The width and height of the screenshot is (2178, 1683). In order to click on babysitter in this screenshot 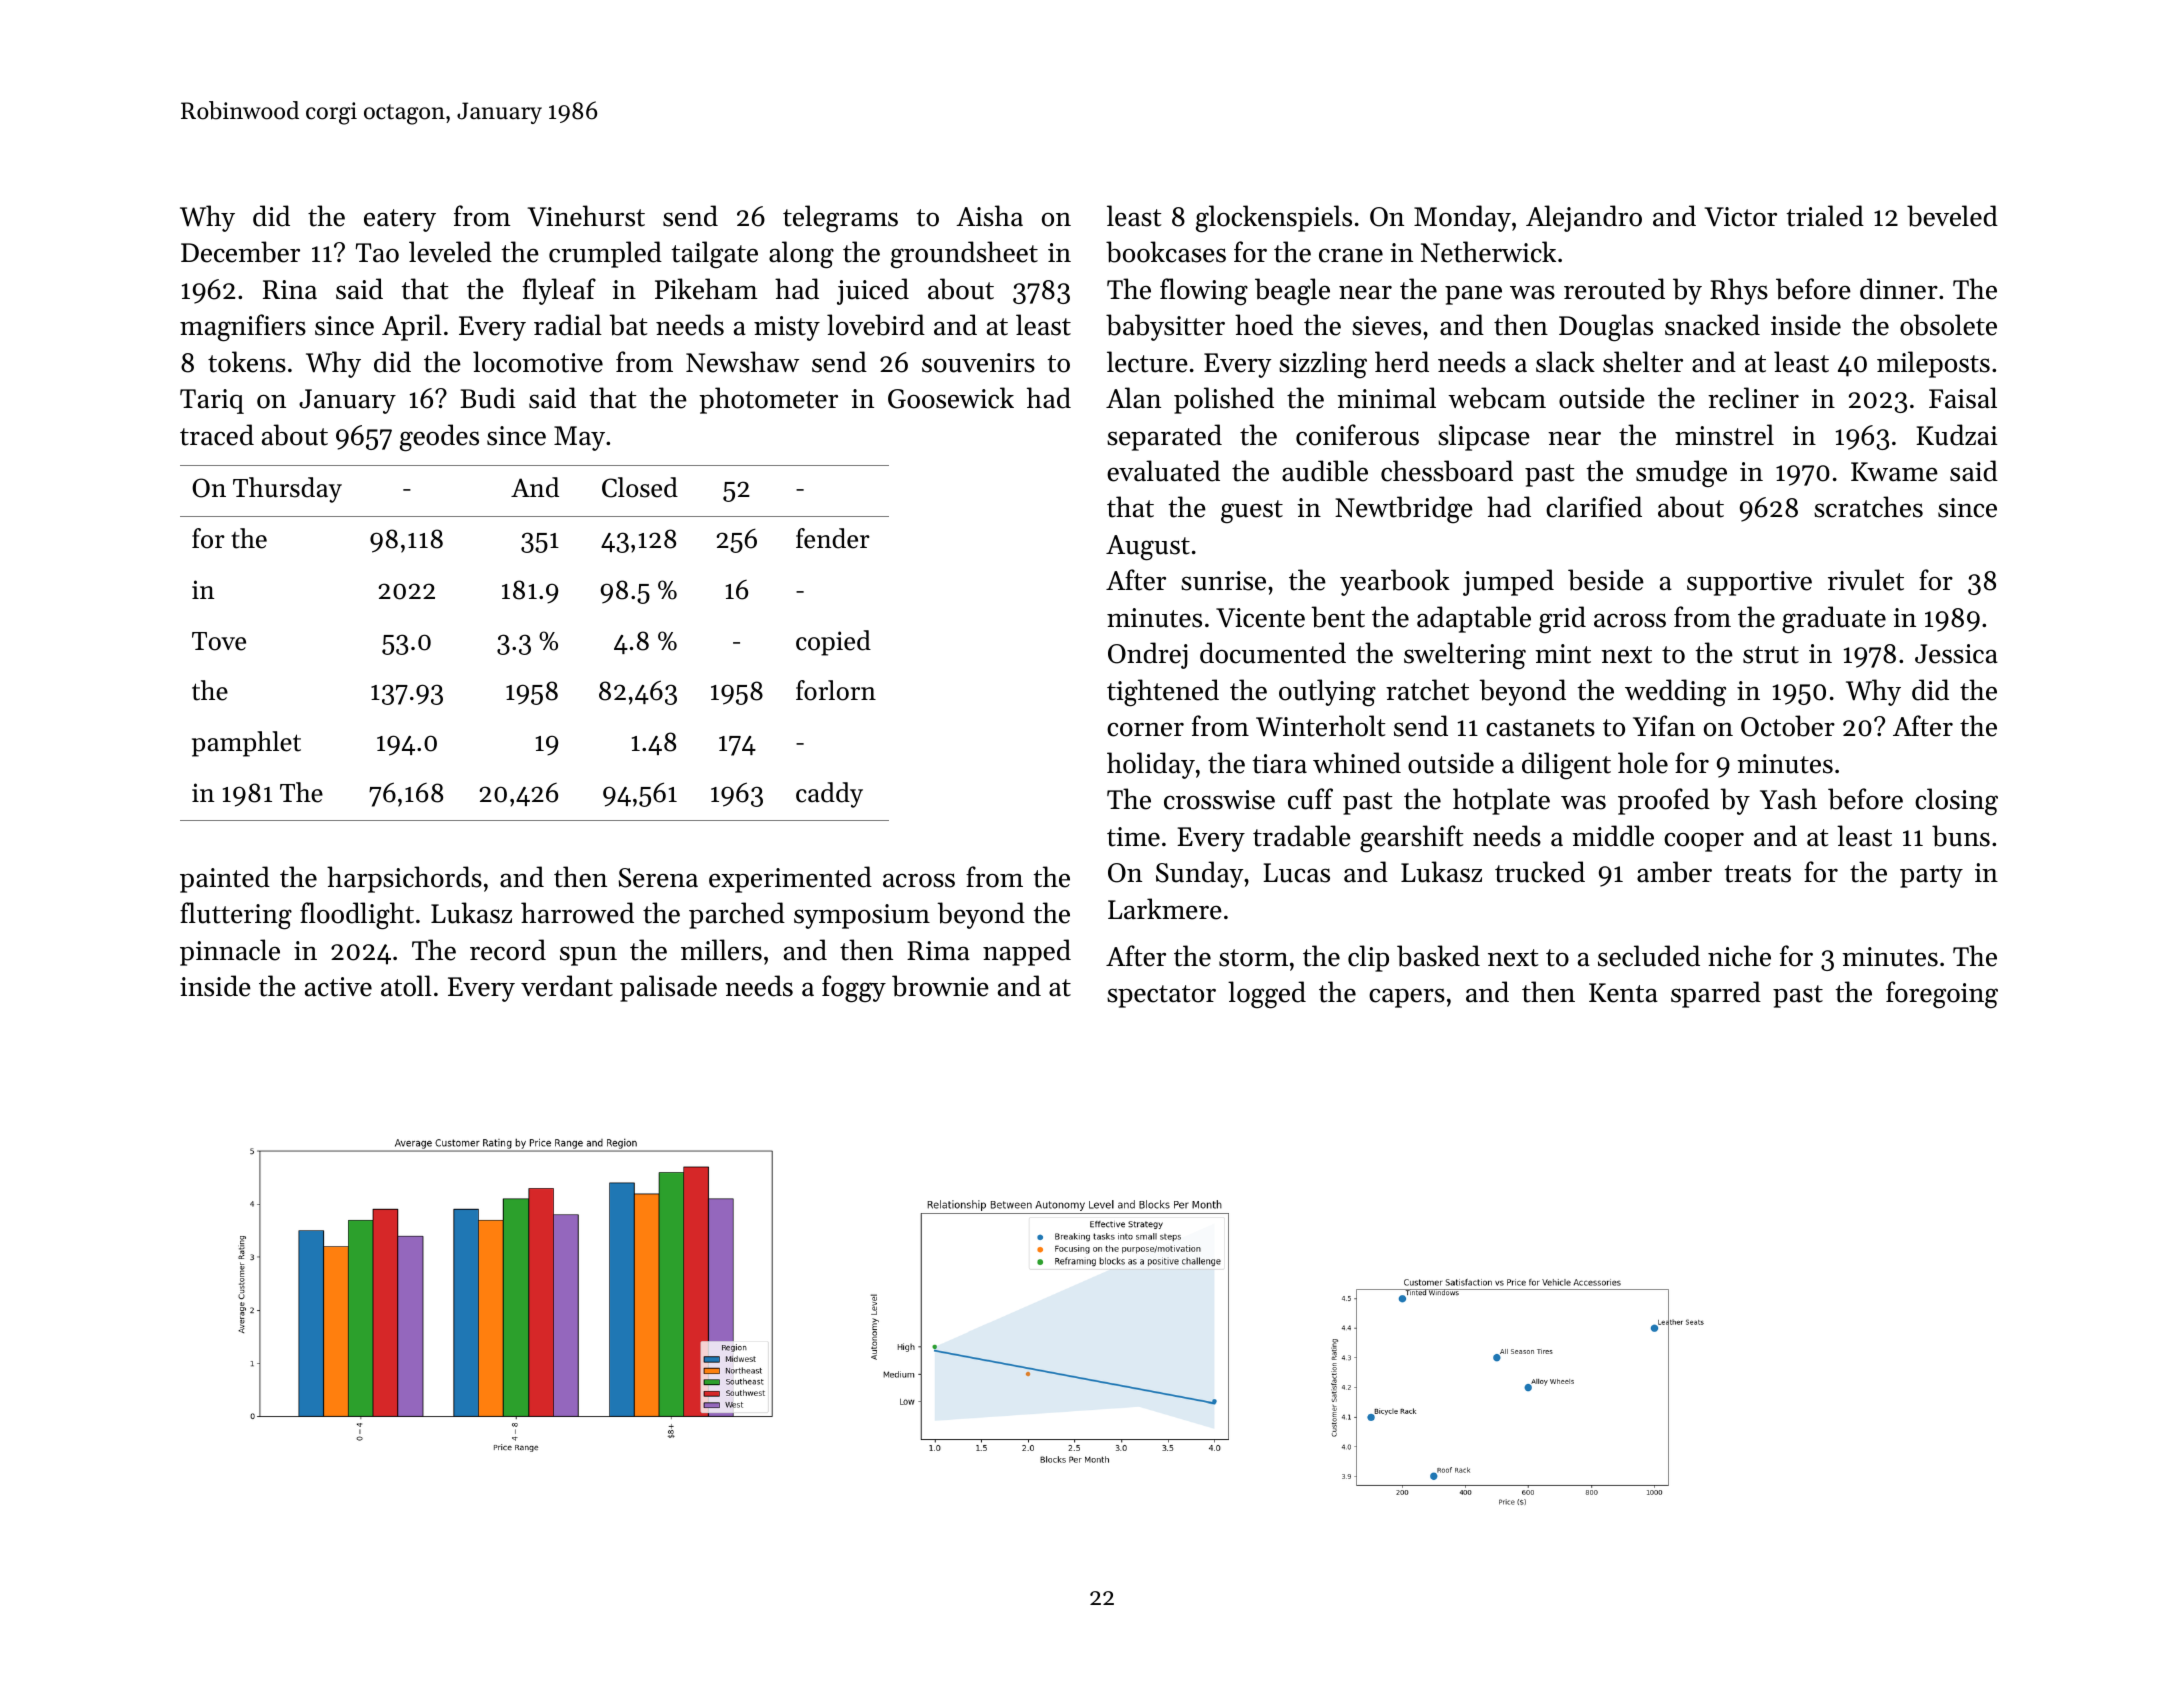, I will do `click(1165, 327)`.
